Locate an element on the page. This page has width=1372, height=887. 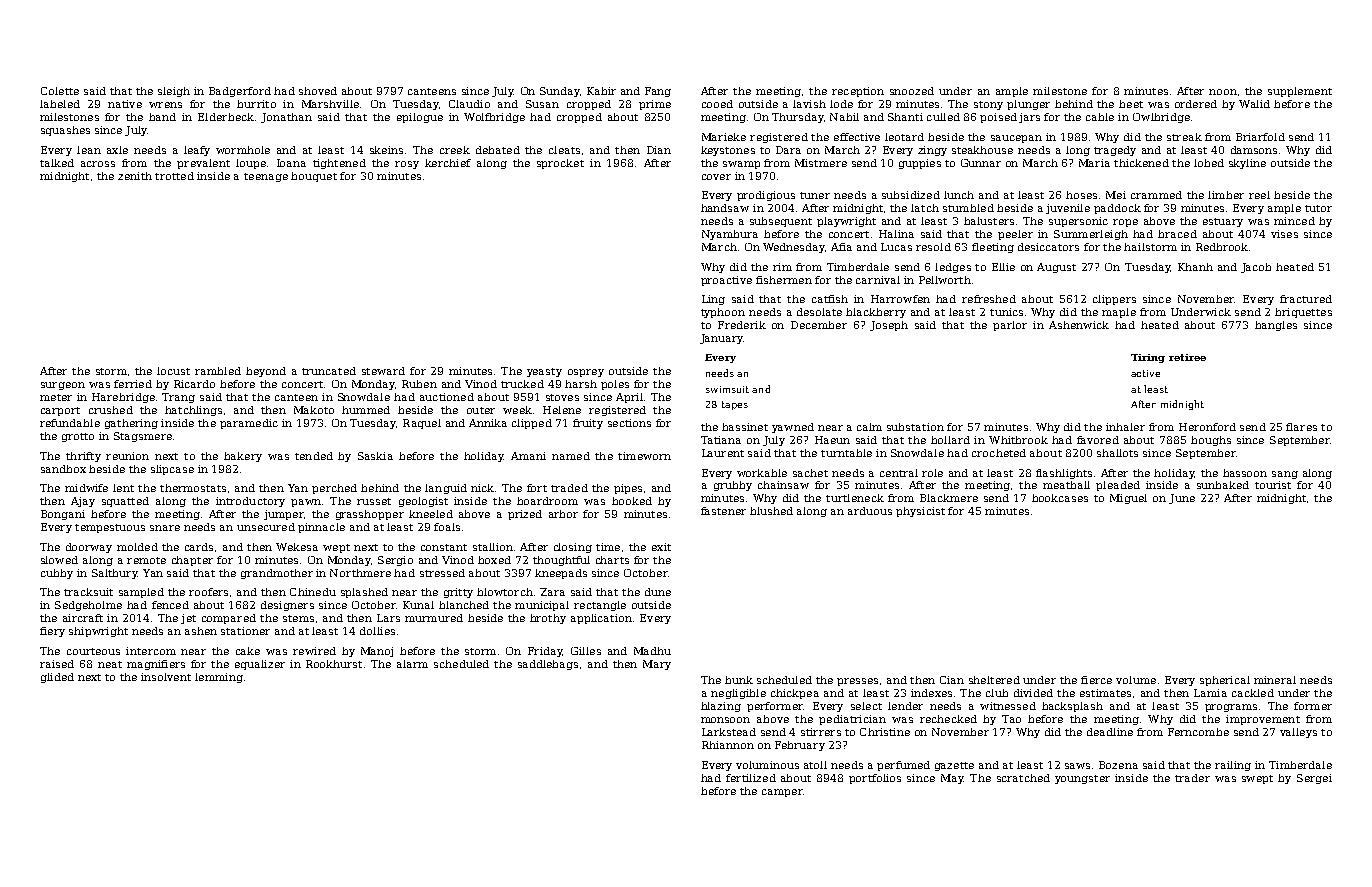
Trang is located at coordinates (178, 398).
